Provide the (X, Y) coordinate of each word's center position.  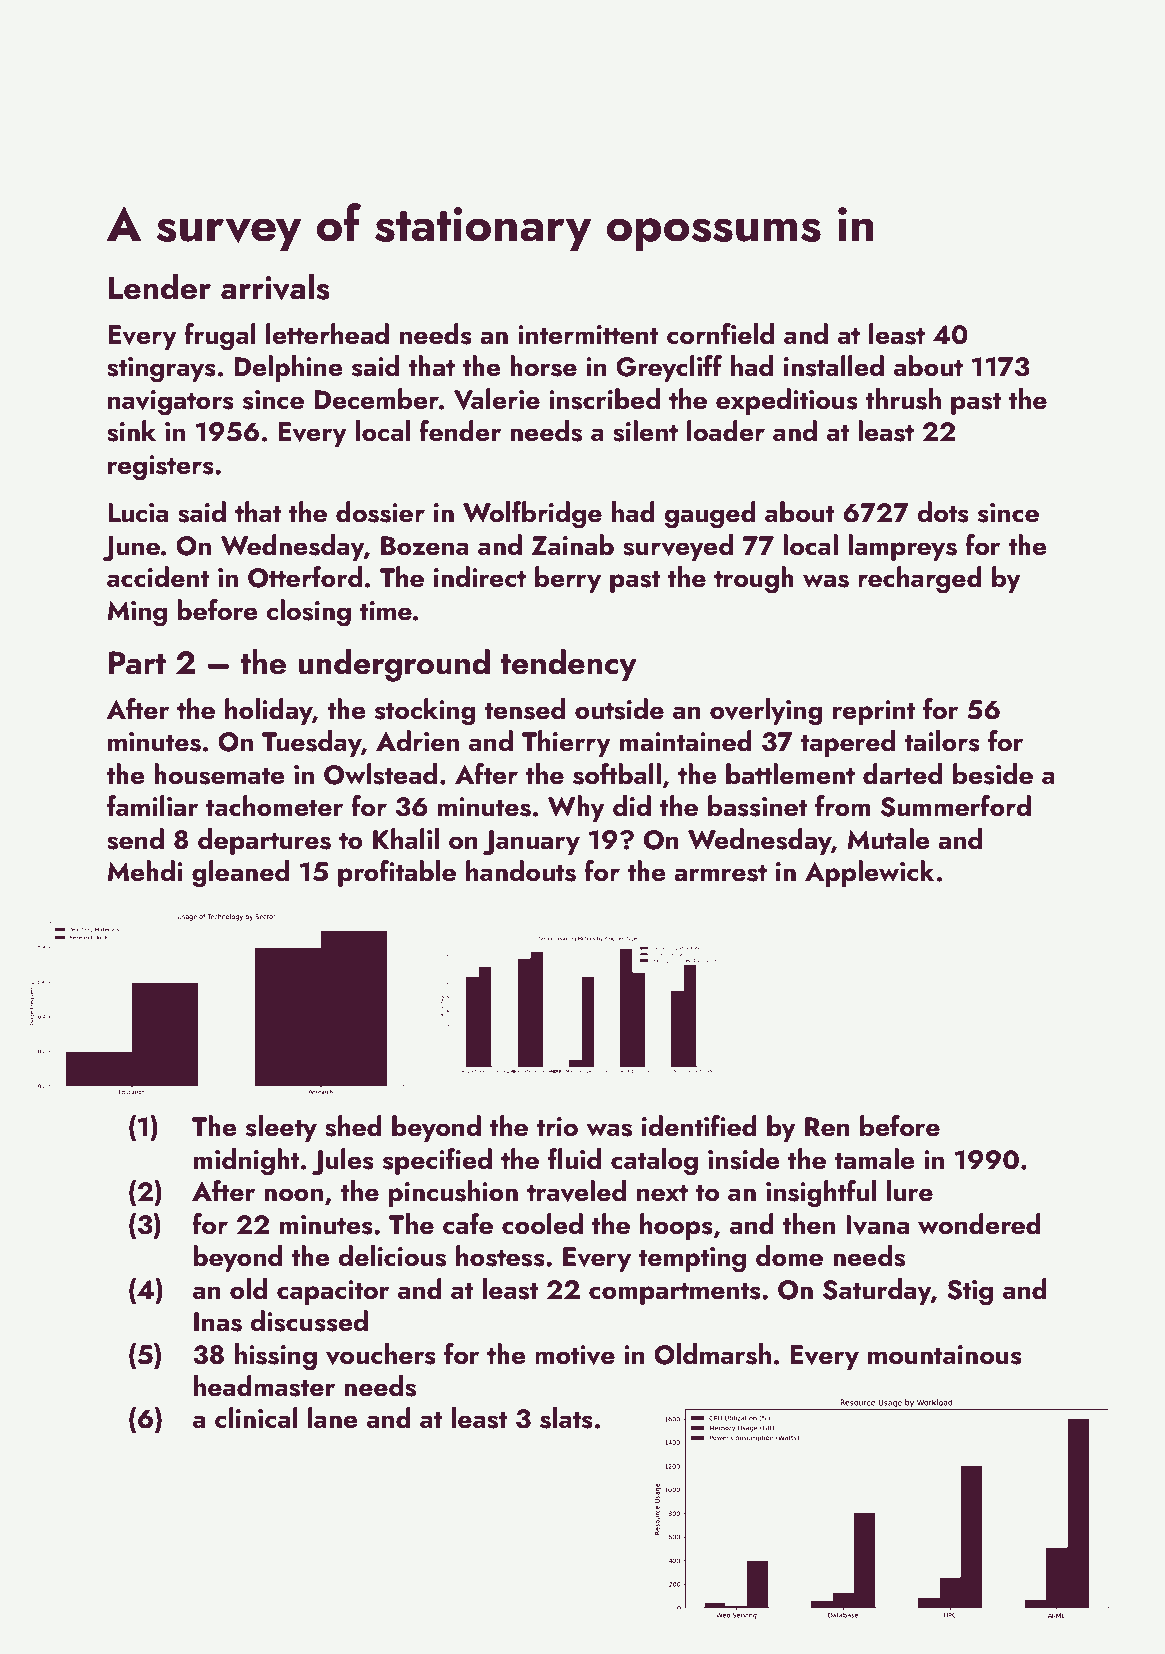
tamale (874, 1159)
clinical (256, 1418)
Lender (160, 287)
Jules (343, 1162)
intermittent (588, 335)
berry (568, 579)
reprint (874, 712)
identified (699, 1126)
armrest (720, 873)
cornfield (720, 334)
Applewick (869, 873)
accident (158, 577)
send (135, 839)
